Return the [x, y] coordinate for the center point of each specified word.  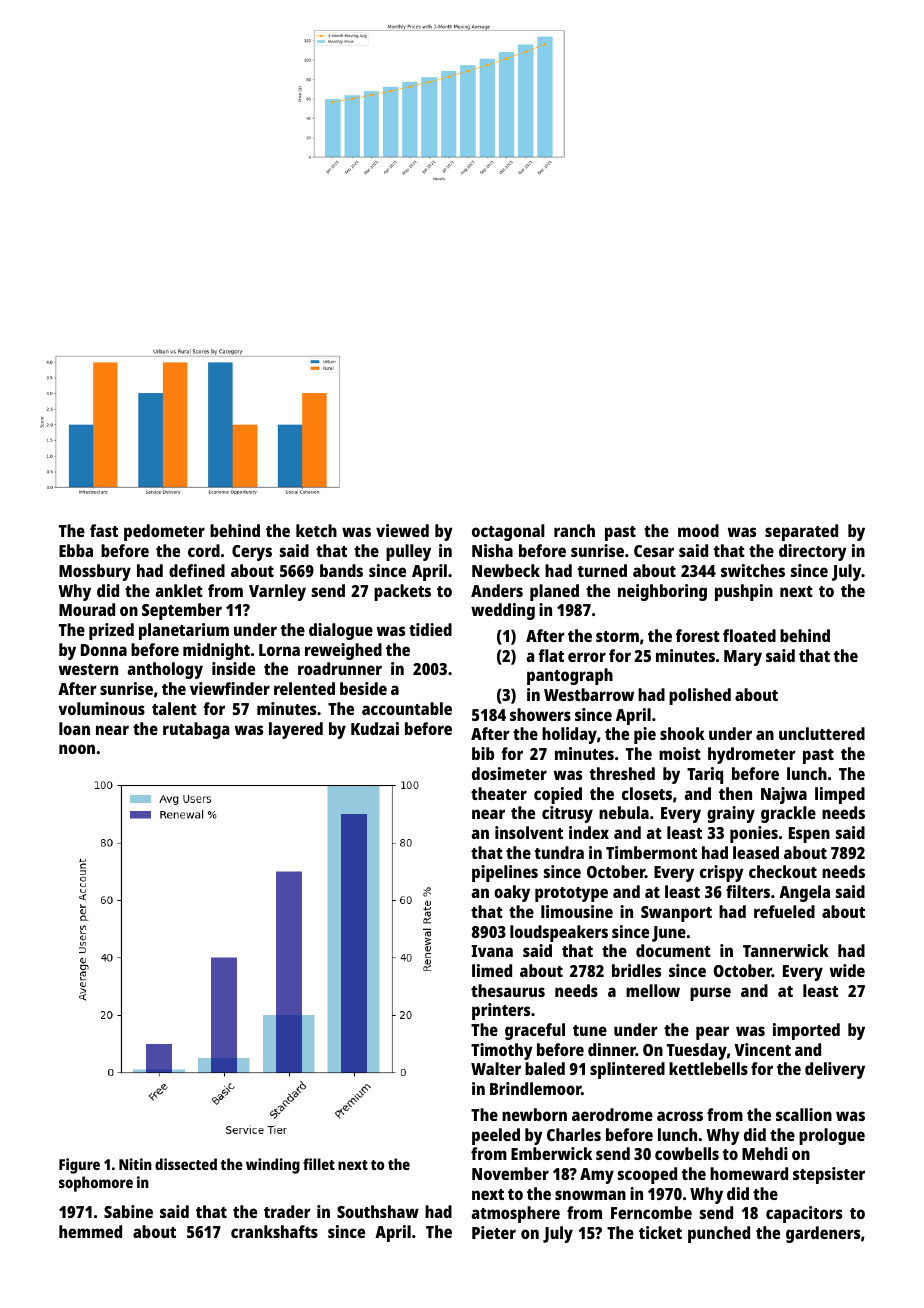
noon [77, 749]
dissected [186, 1164]
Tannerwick [786, 950]
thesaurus [508, 990]
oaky [512, 893]
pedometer [164, 532]
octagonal [508, 532]
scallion [804, 1114]
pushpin [744, 592]
